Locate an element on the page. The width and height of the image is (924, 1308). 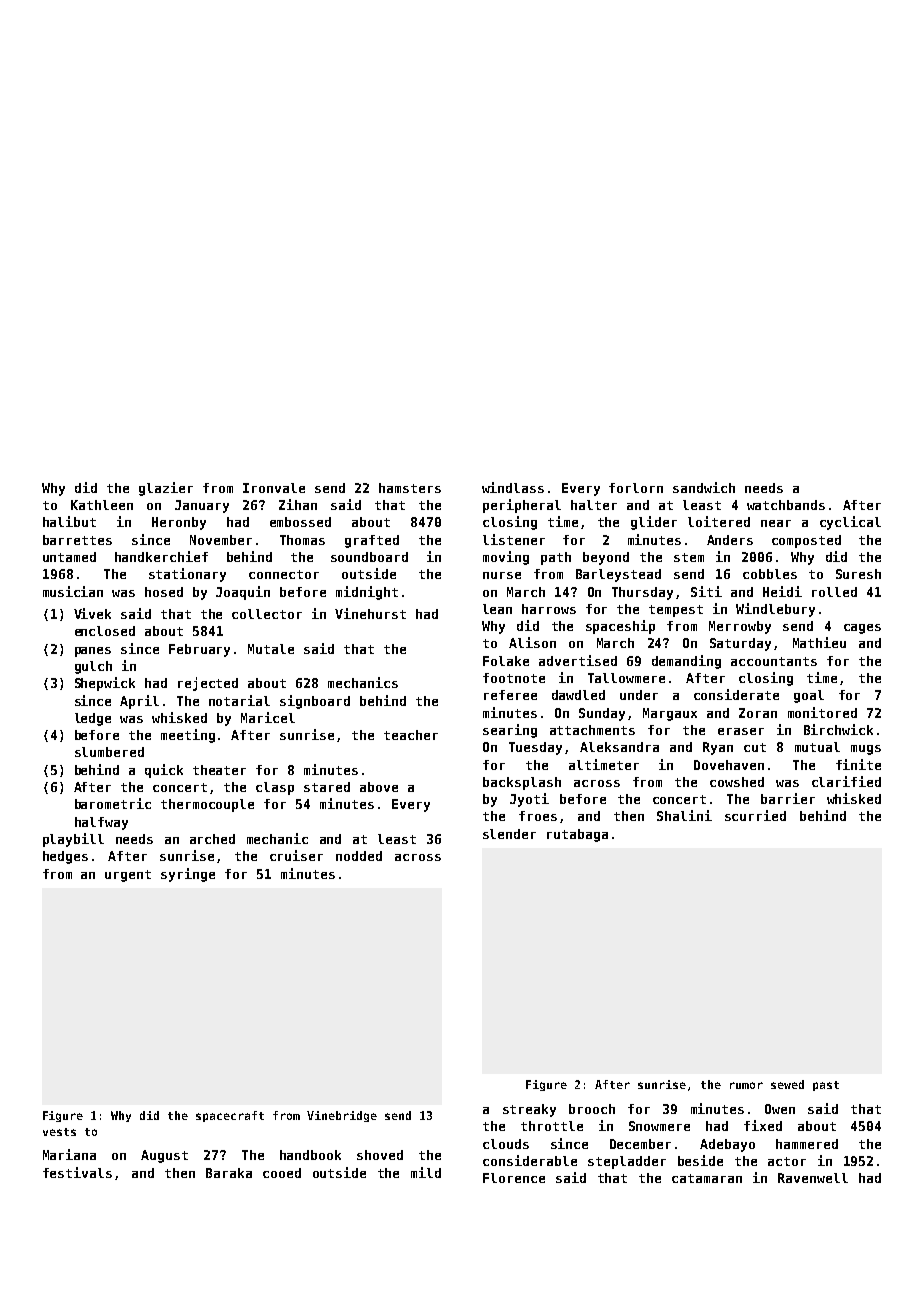
Margaux is located at coordinates (670, 714).
